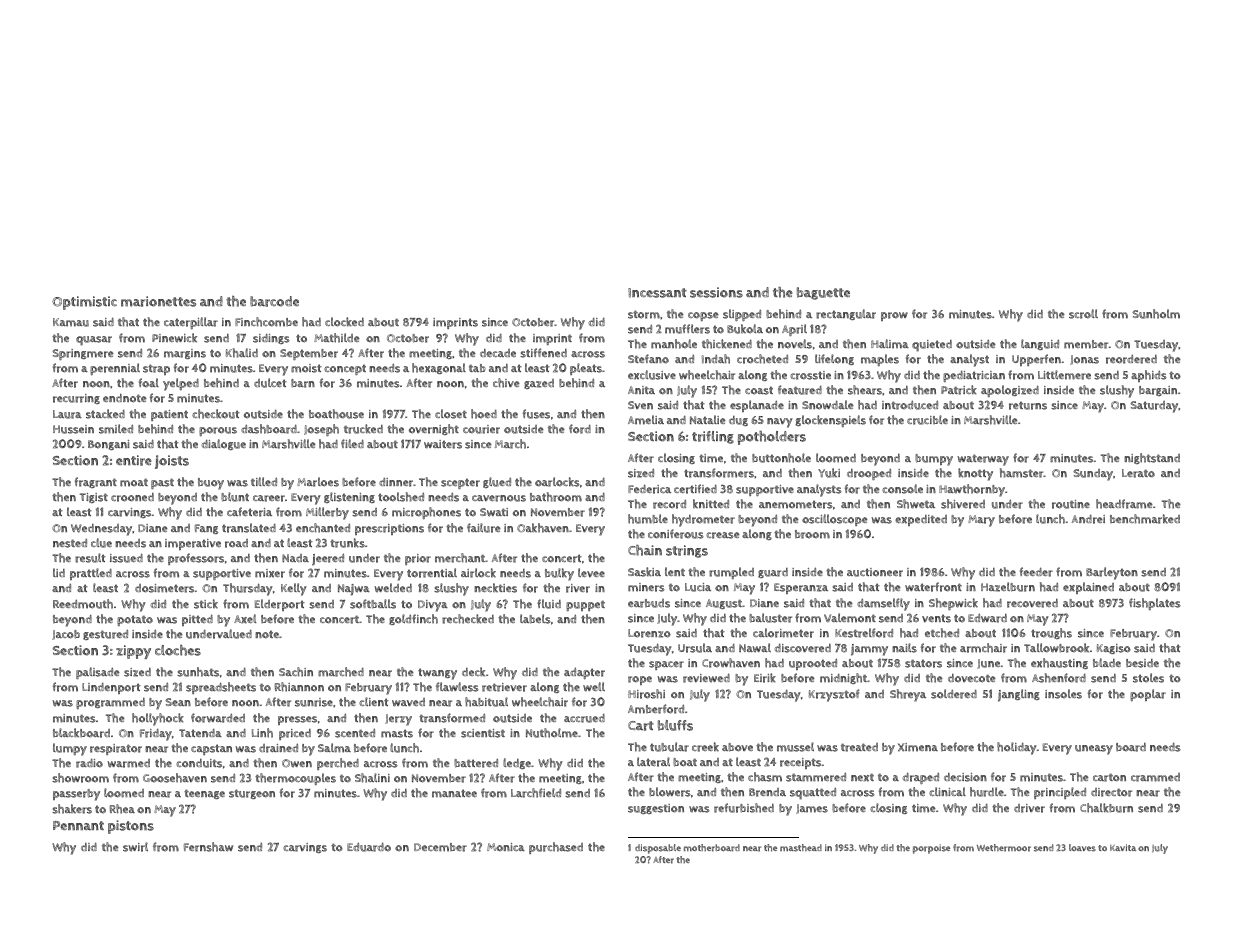  I want to click on sessions, so click(716, 292).
